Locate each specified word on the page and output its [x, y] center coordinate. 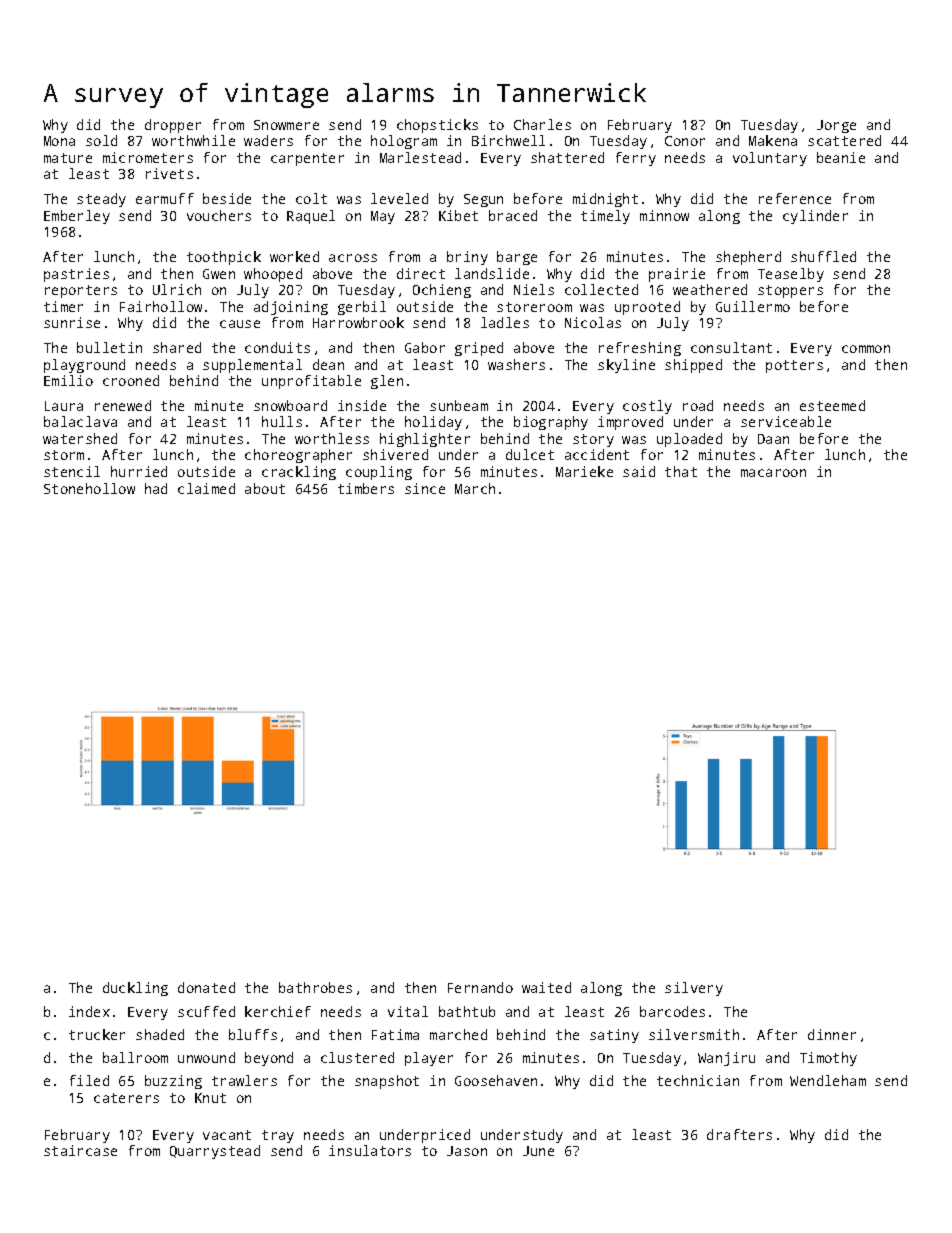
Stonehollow [89, 488]
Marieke [584, 471]
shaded [160, 1034]
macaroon [773, 473]
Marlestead [420, 157]
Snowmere [286, 125]
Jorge [836, 126]
